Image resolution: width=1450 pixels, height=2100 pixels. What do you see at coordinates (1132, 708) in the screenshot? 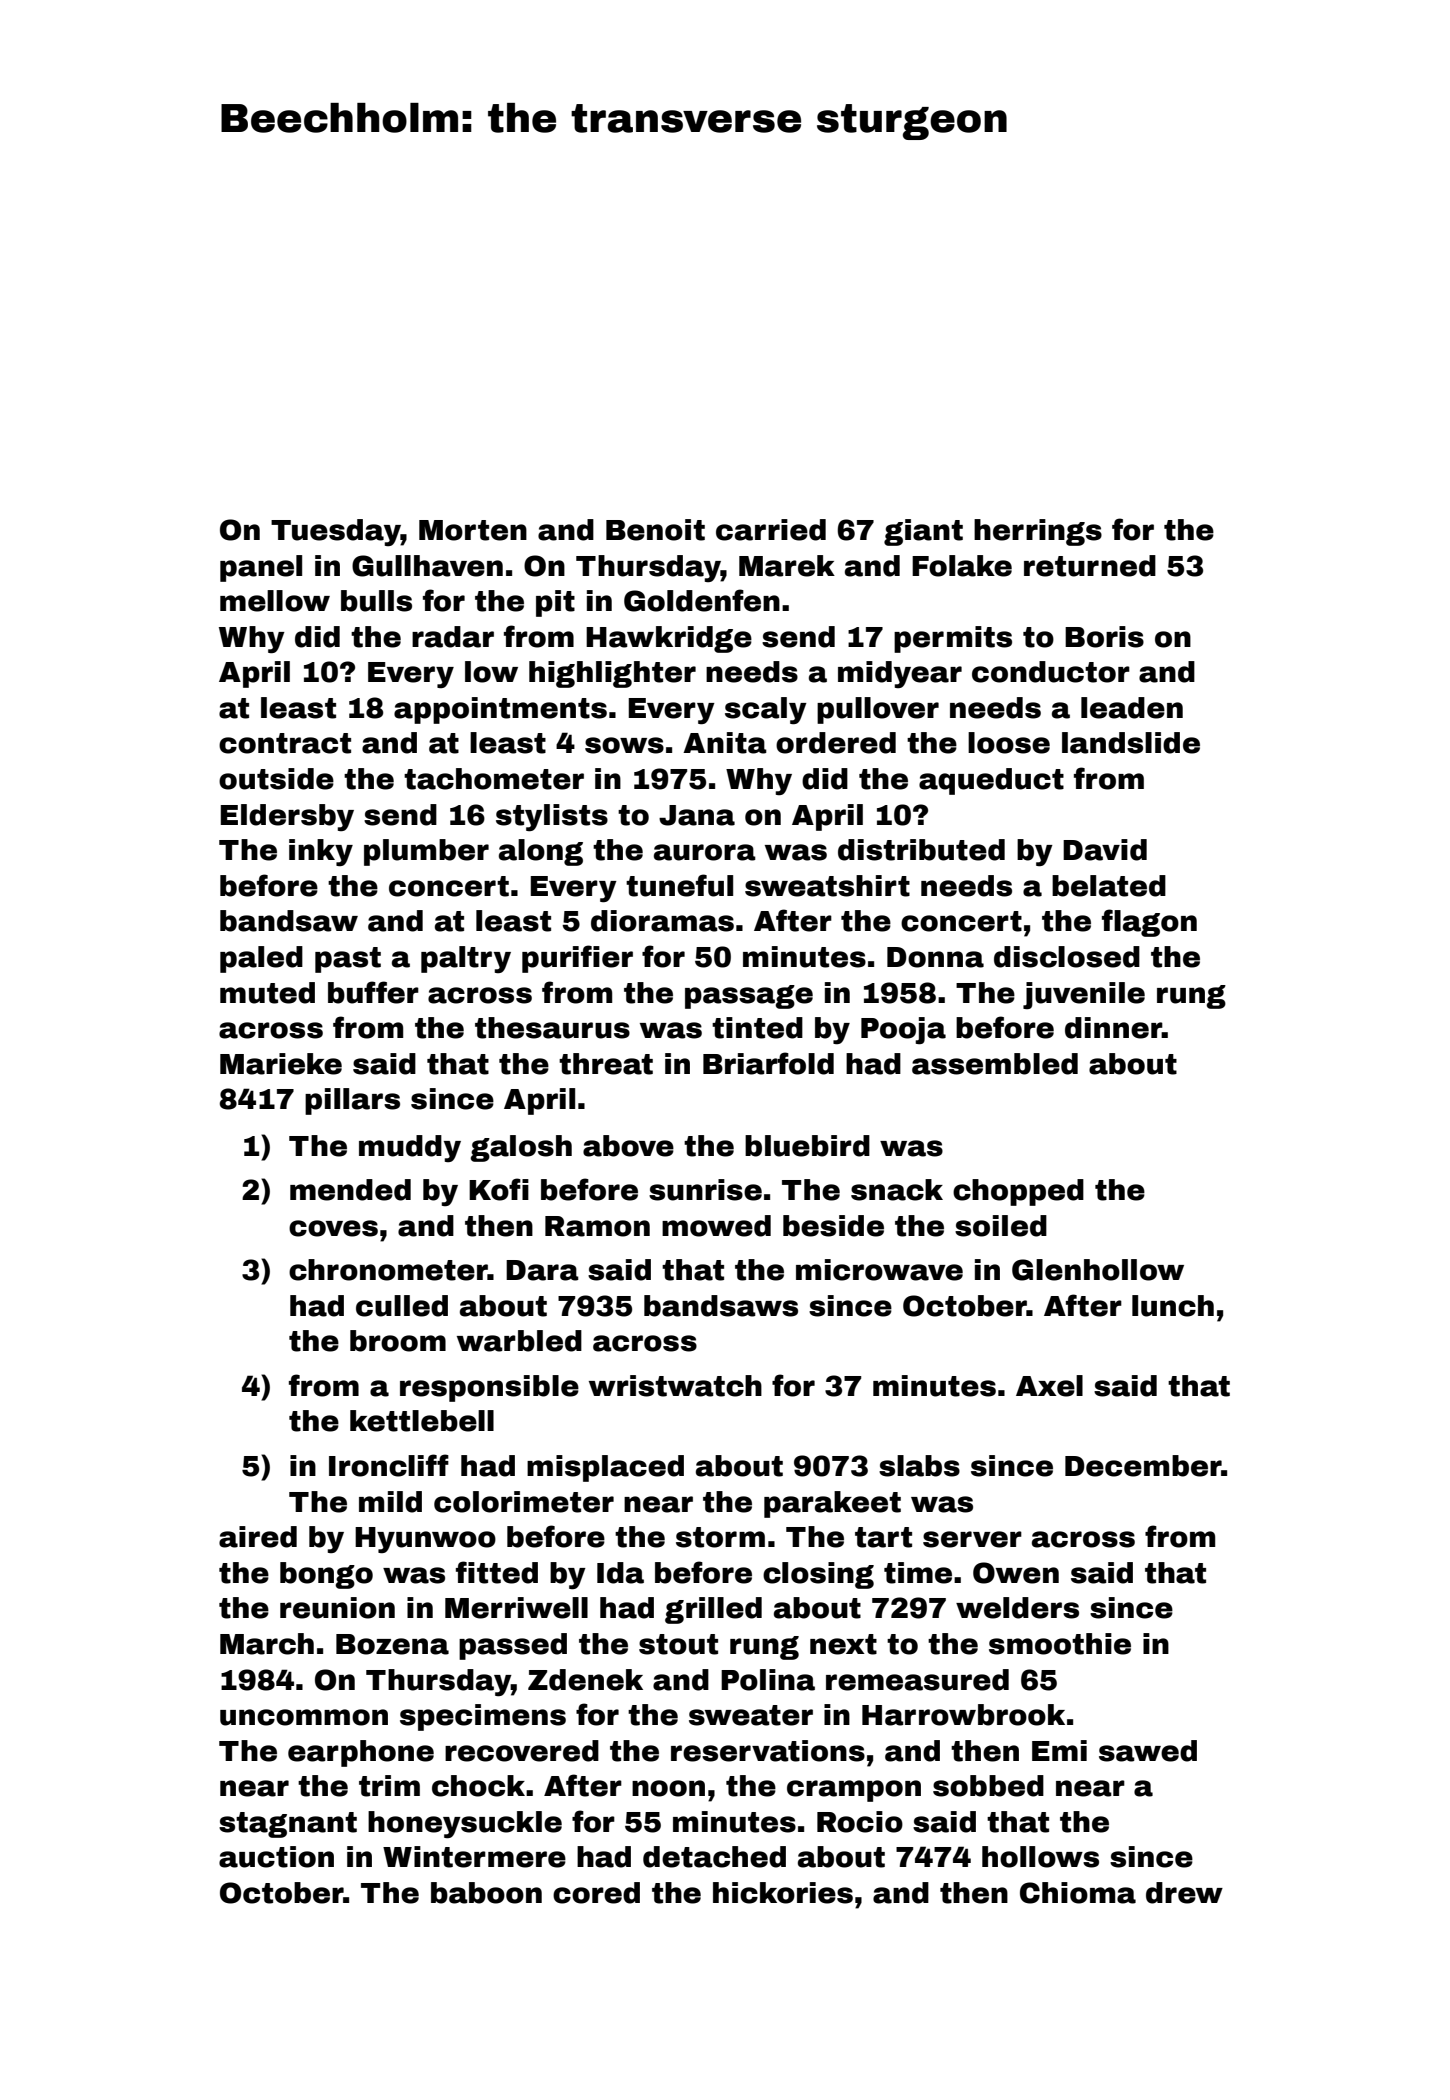
I see `leaden` at bounding box center [1132, 708].
